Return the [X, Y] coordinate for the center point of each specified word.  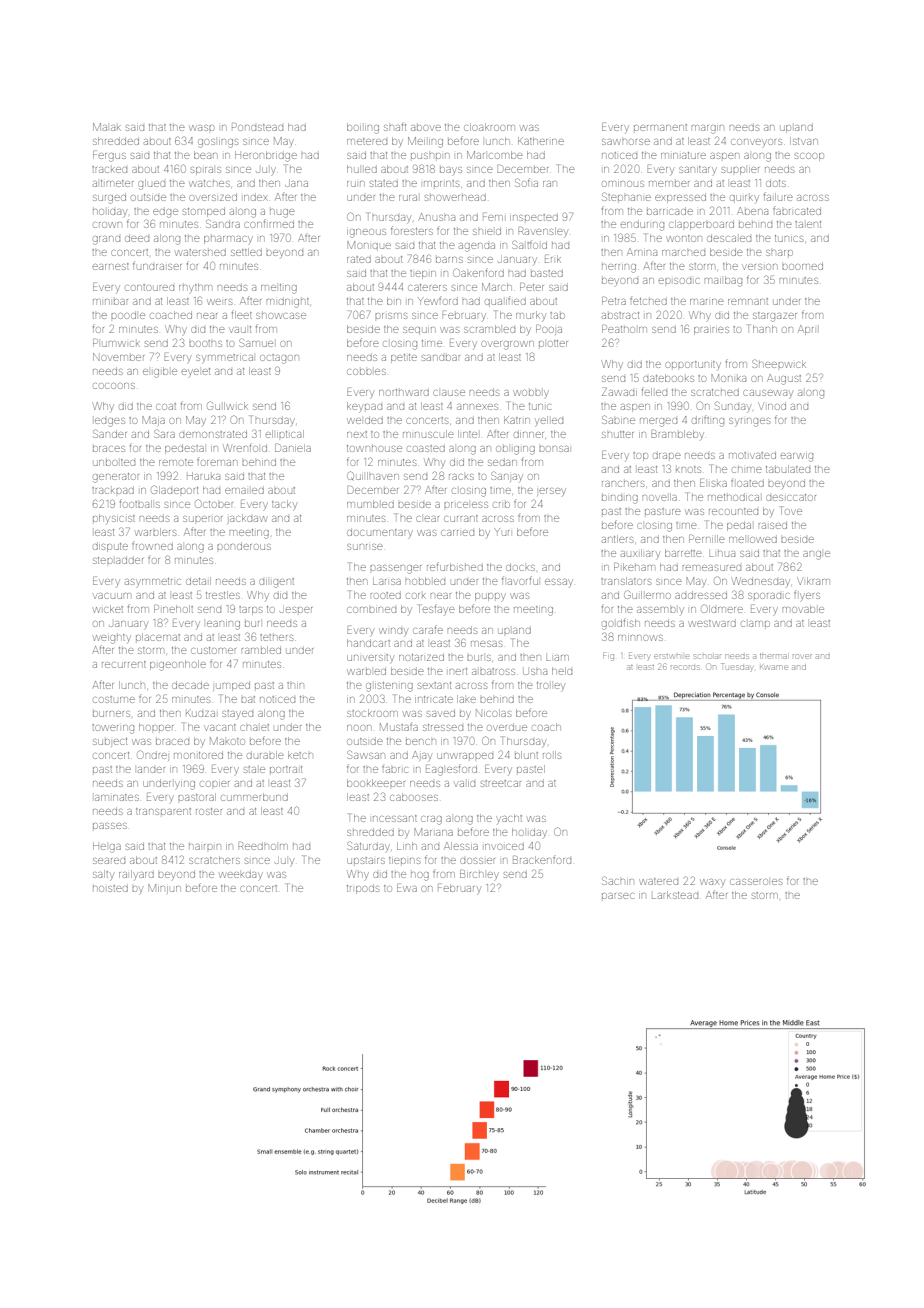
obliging [515, 450]
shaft [395, 126]
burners [111, 714]
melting [279, 289]
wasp [201, 128]
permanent [660, 127]
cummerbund [255, 797]
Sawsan [366, 754]
